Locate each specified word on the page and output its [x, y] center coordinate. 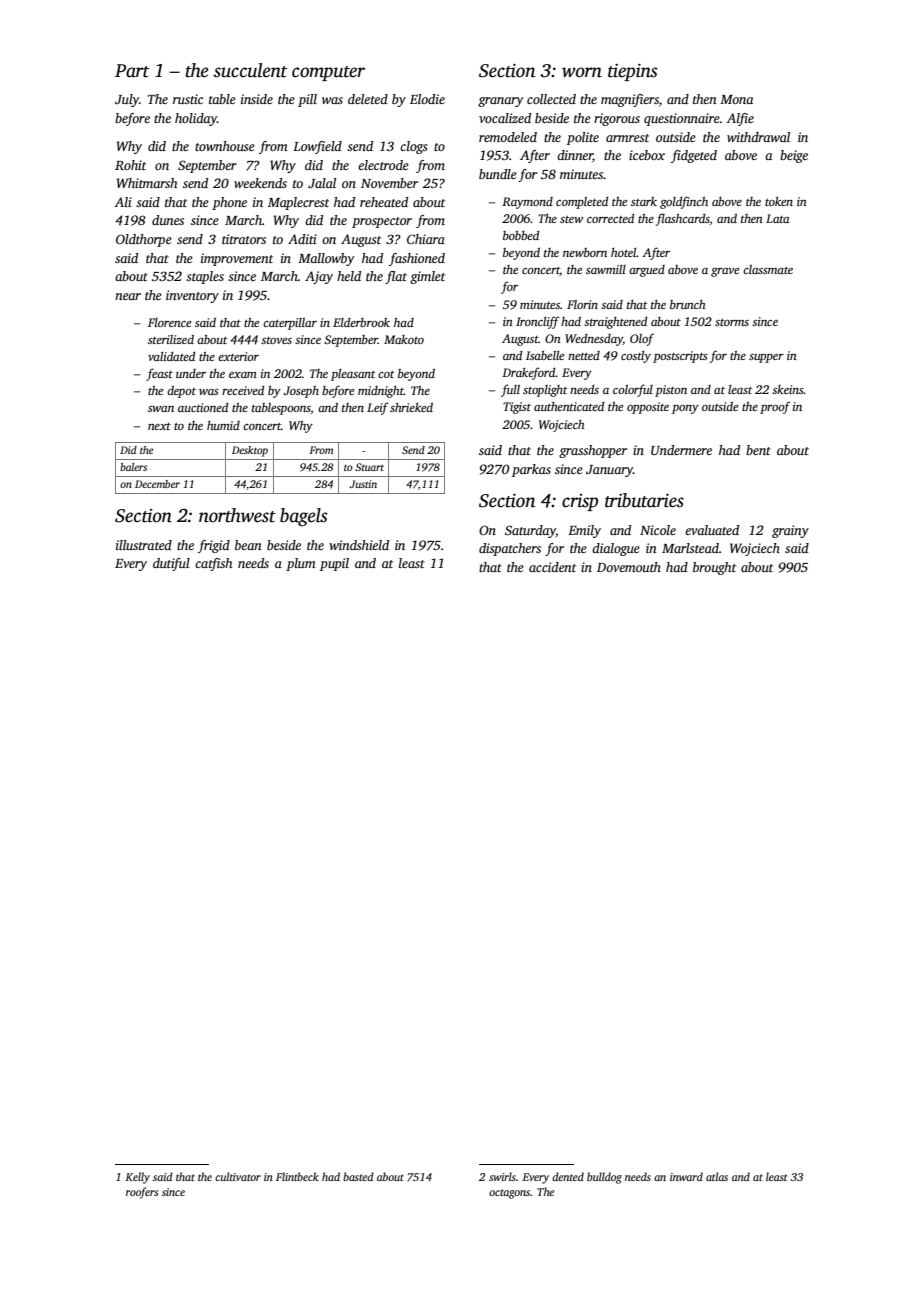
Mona [736, 99]
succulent [251, 70]
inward [686, 1176]
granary [501, 102]
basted [358, 1176]
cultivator [238, 1176]
